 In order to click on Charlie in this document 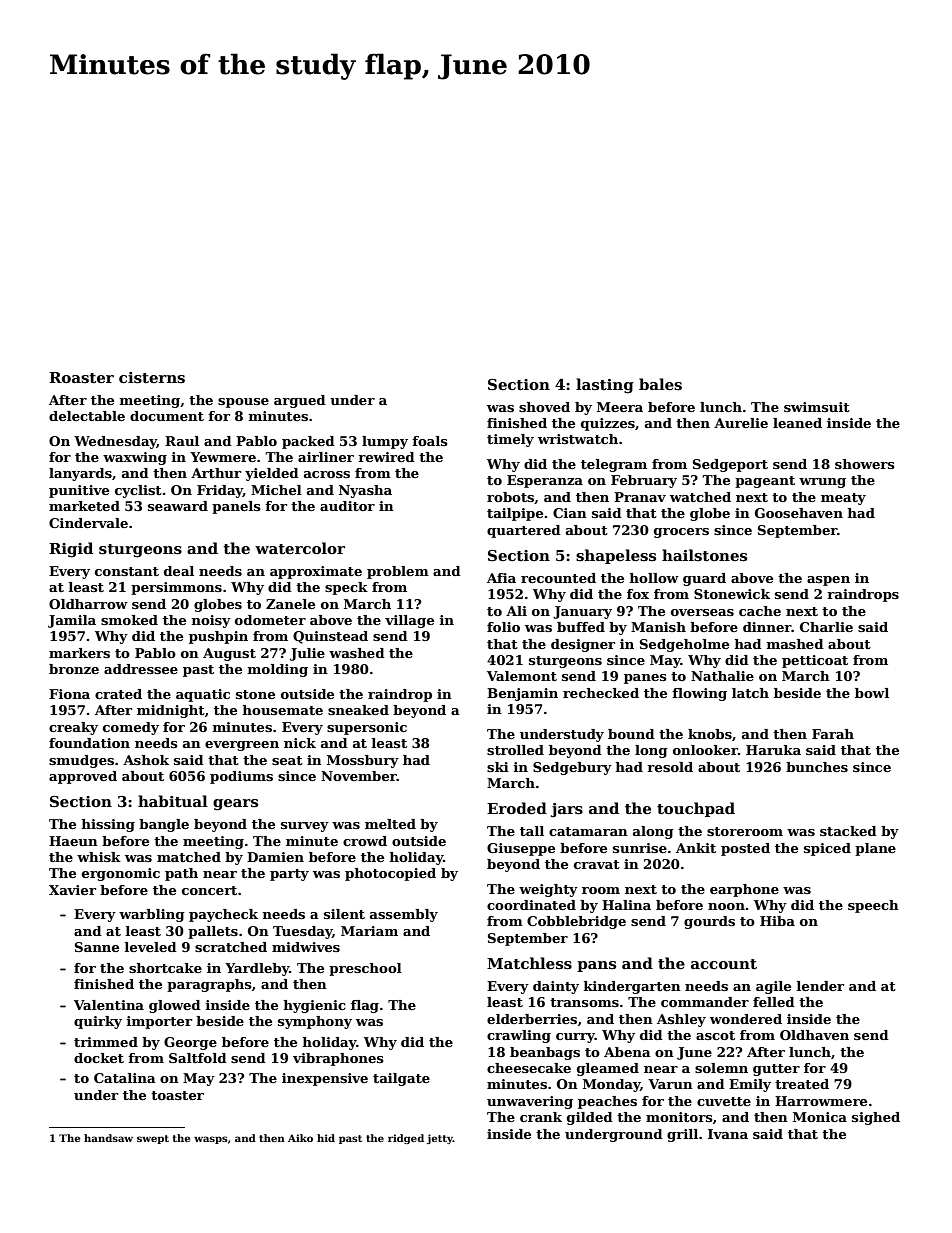, I will do `click(826, 627)`.
